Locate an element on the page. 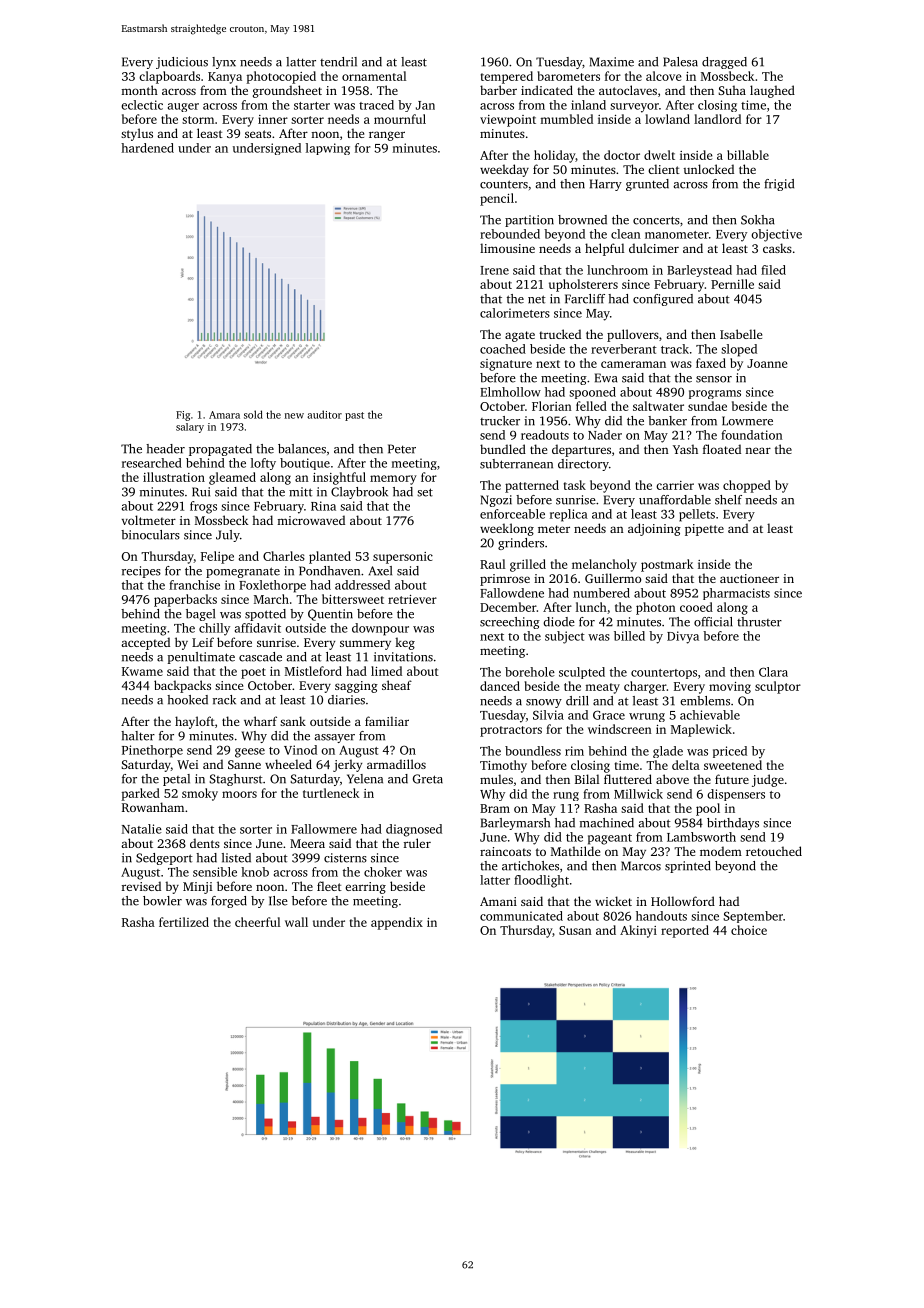 This image has height=1308, width=924. Harry is located at coordinates (606, 185).
